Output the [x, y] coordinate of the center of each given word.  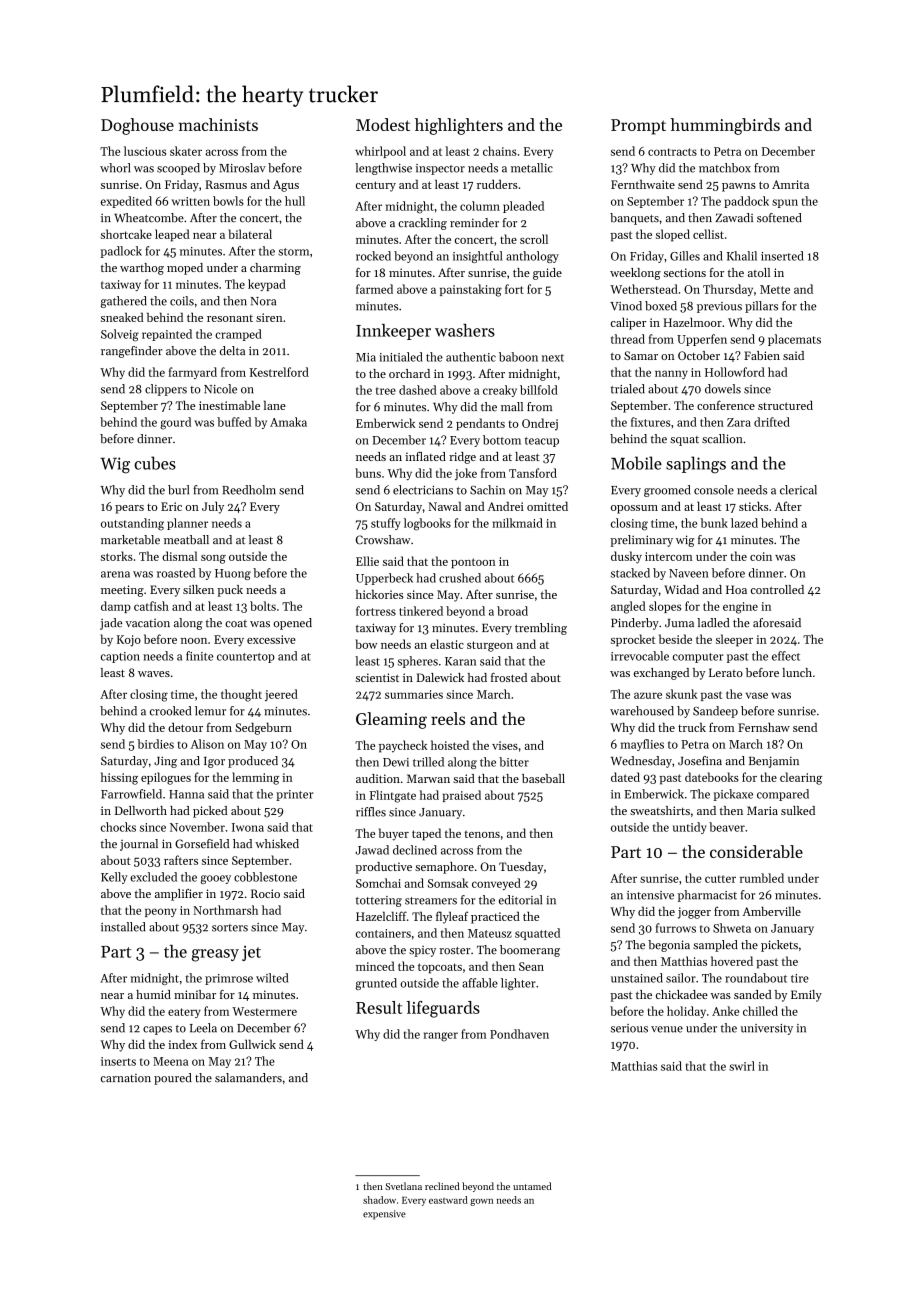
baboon [518, 357]
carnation [126, 1078]
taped [426, 834]
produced [253, 762]
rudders [497, 184]
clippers [166, 390]
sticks [753, 506]
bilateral [250, 234]
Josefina [700, 761]
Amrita [790, 184]
